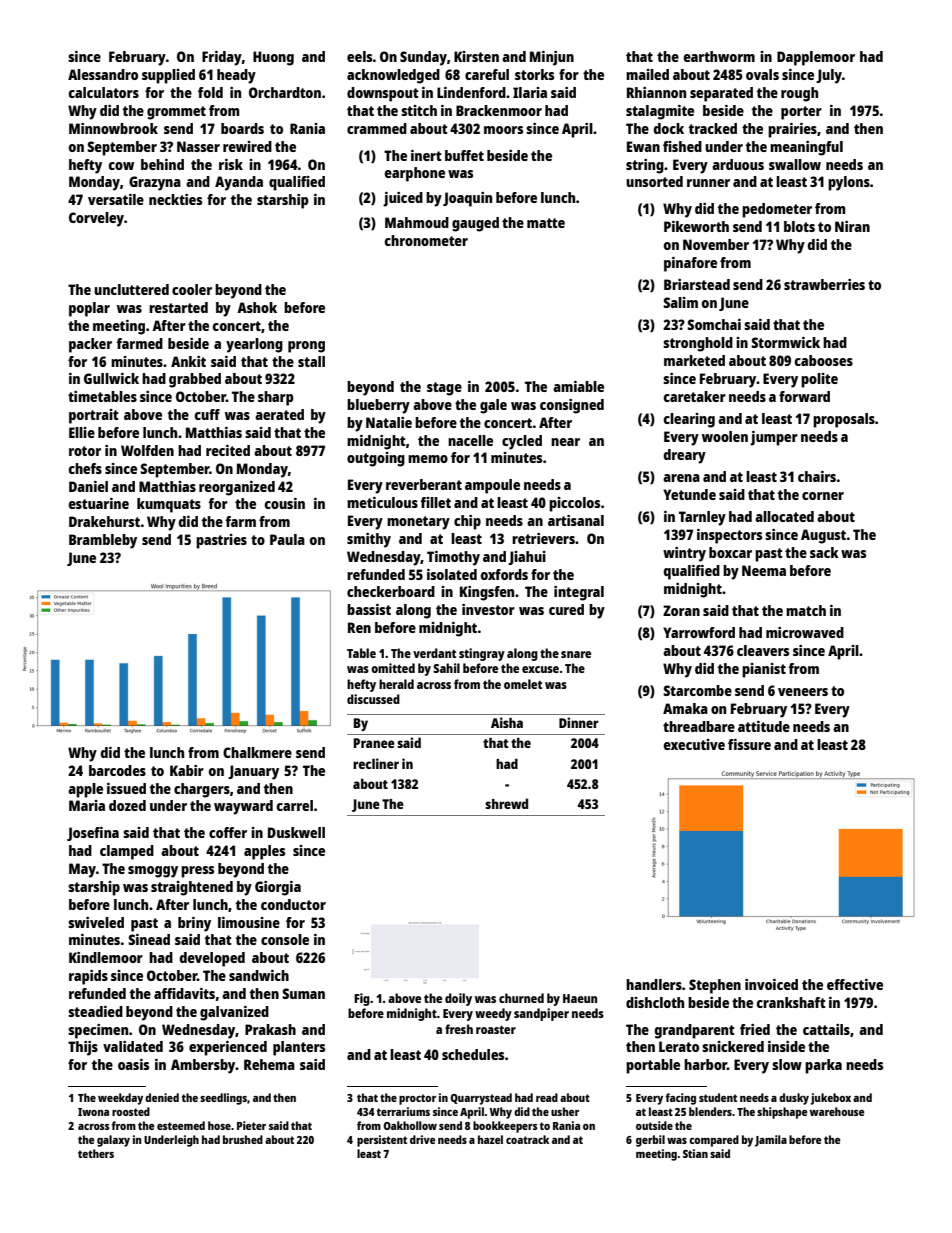  Describe the element at coordinates (117, 770) in the screenshot. I see `barcodes` at that location.
